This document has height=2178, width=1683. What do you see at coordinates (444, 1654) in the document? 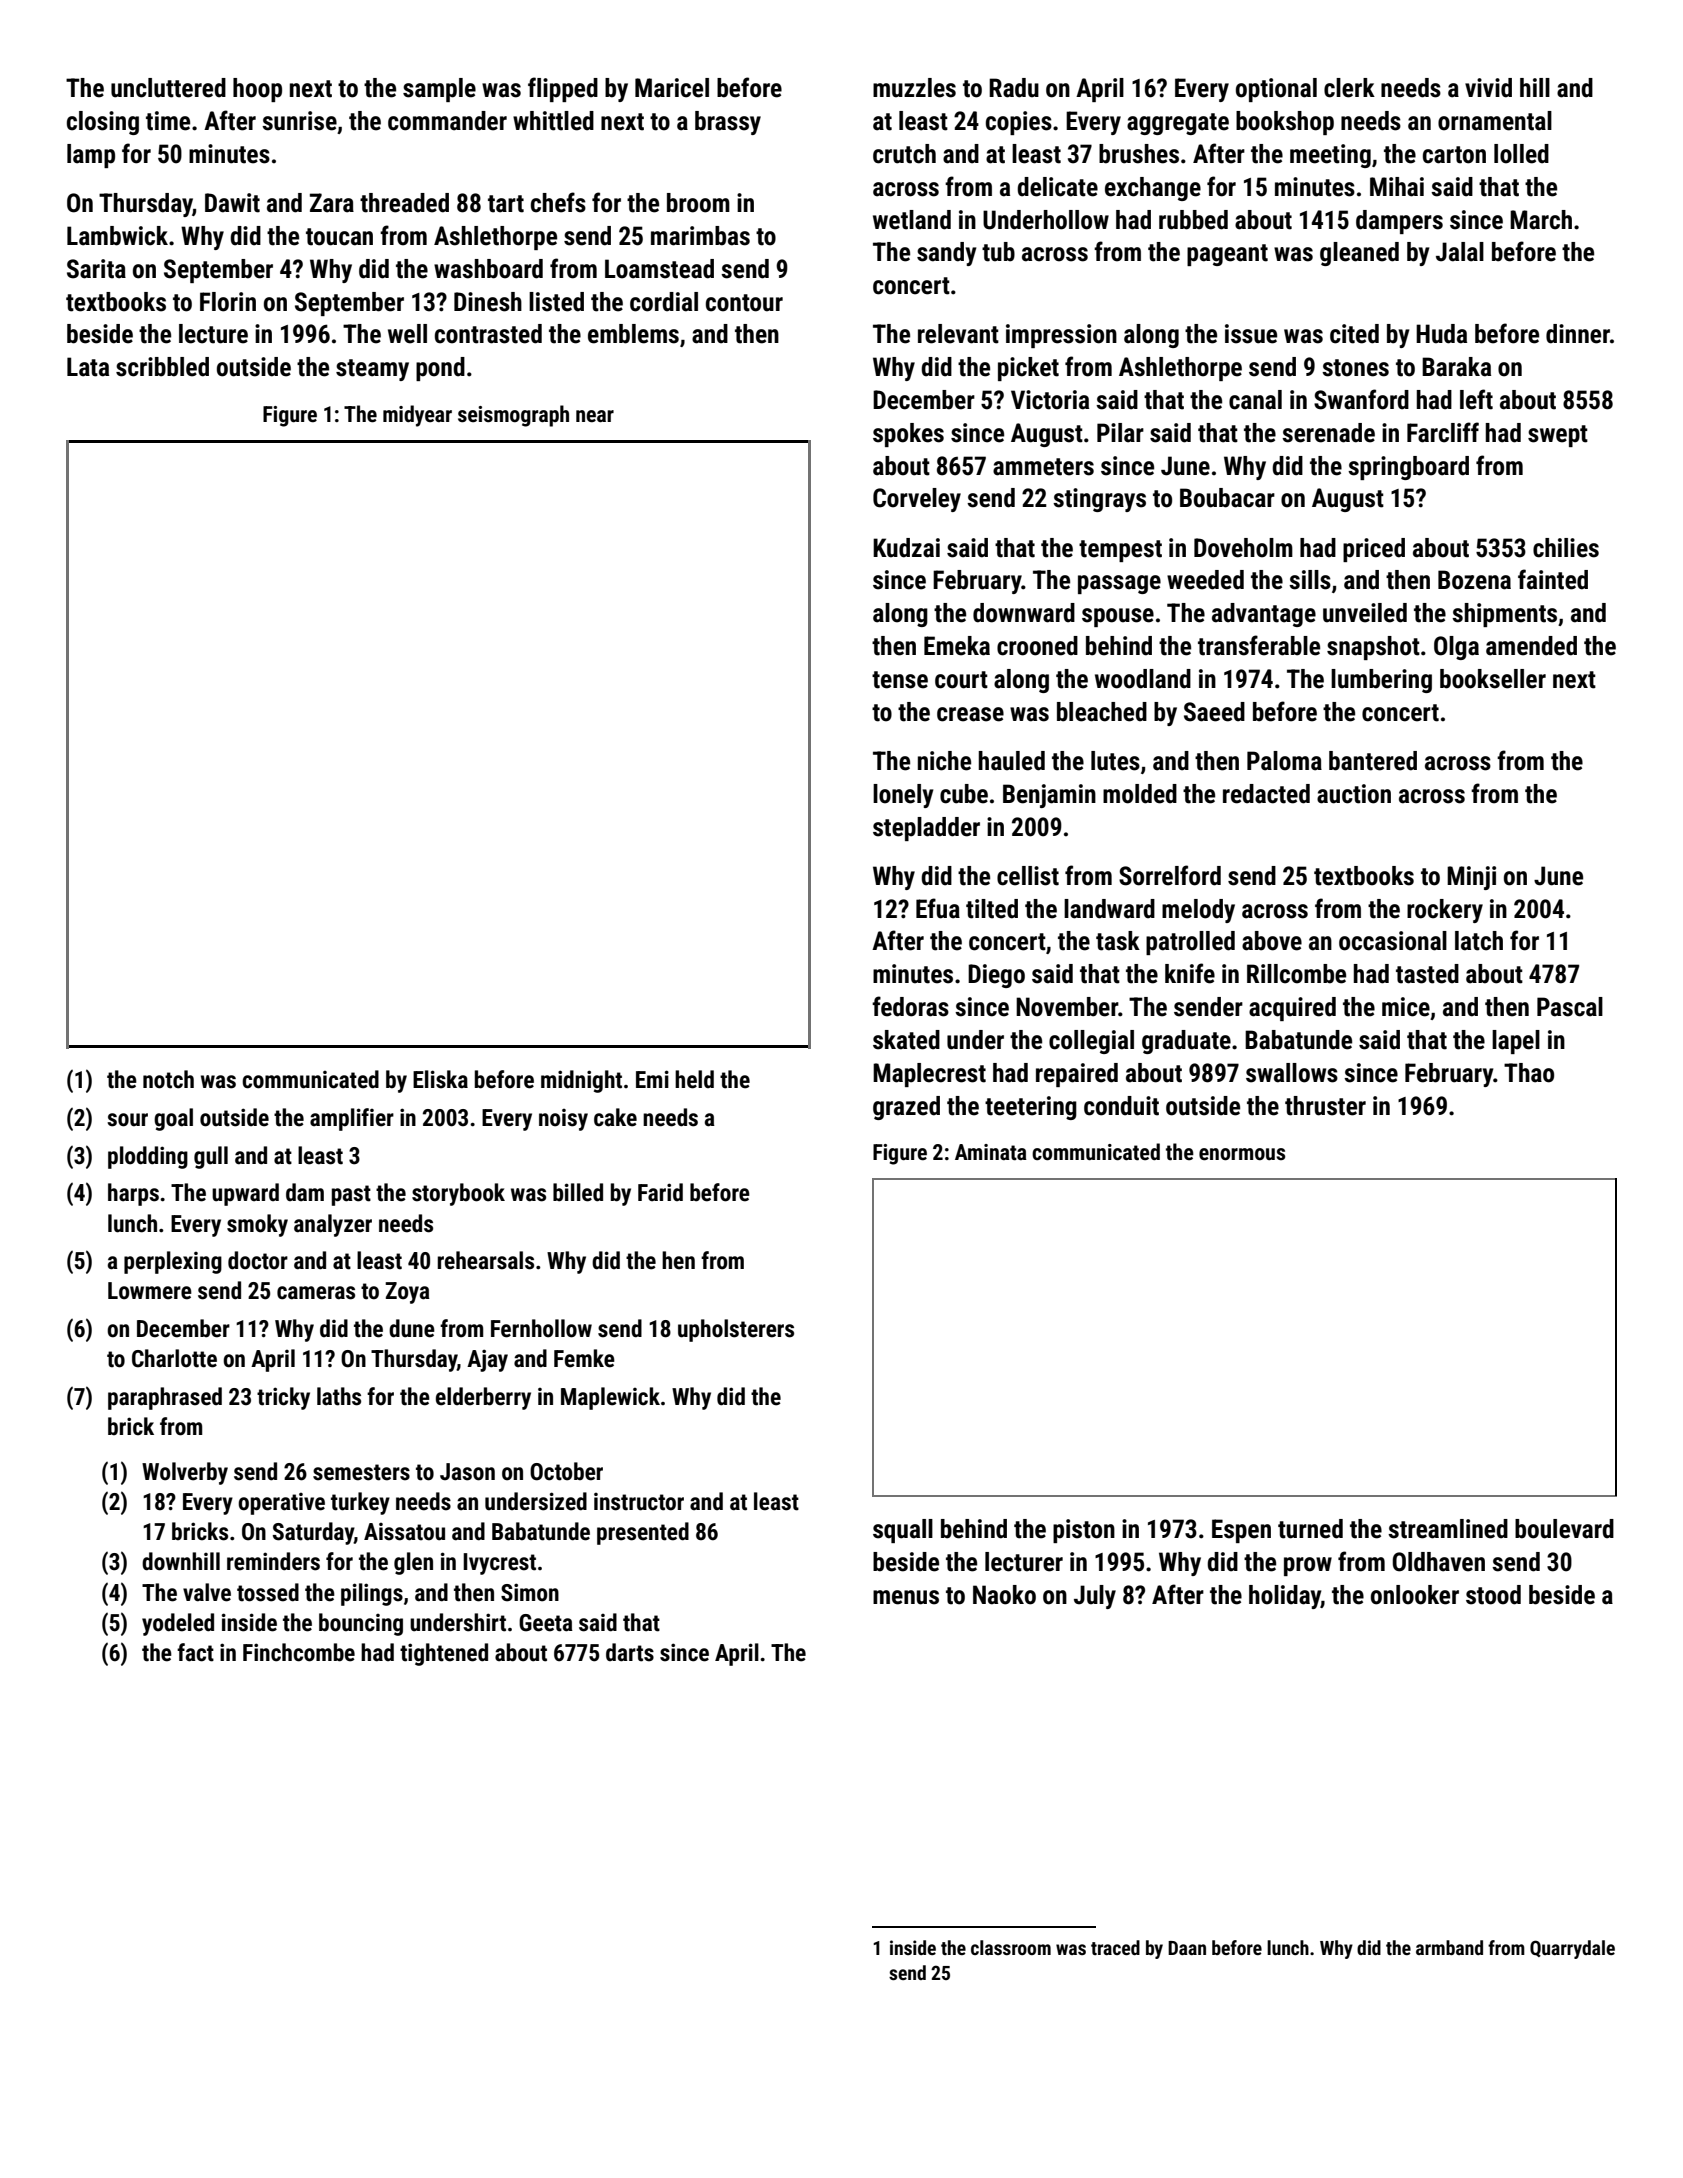
I see `tightened` at bounding box center [444, 1654].
